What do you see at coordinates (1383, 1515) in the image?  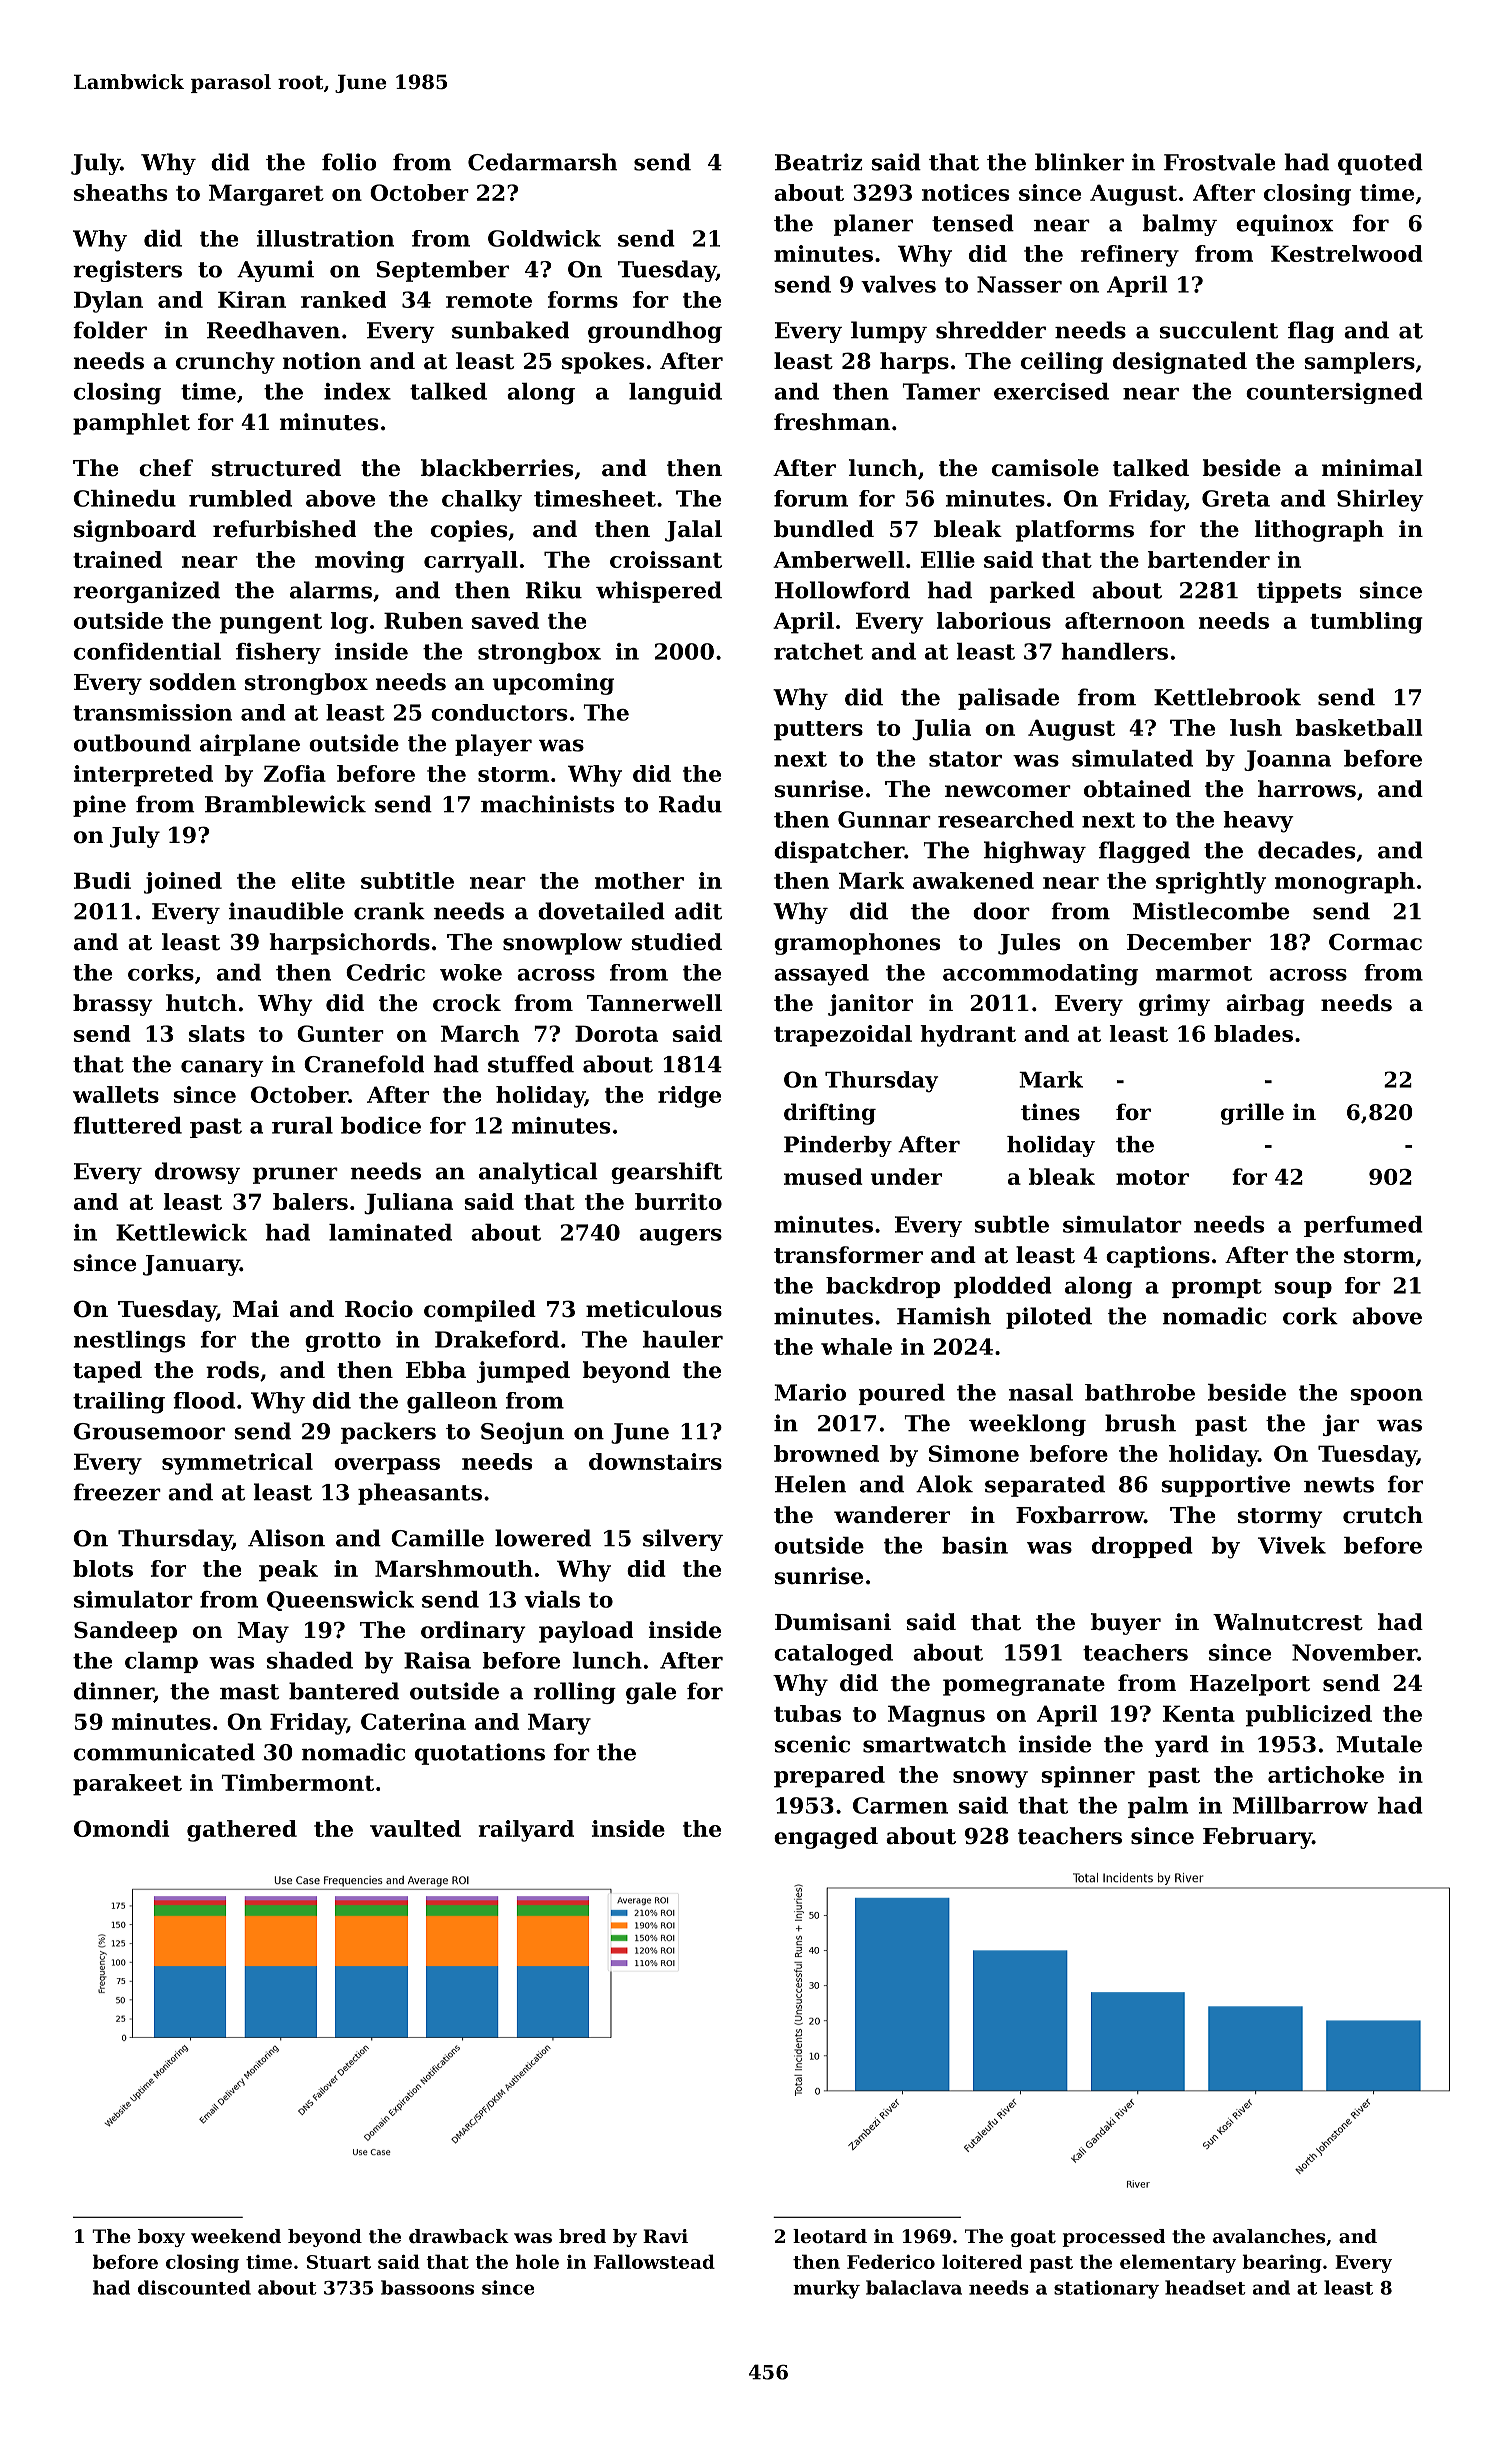 I see `crutch` at bounding box center [1383, 1515].
